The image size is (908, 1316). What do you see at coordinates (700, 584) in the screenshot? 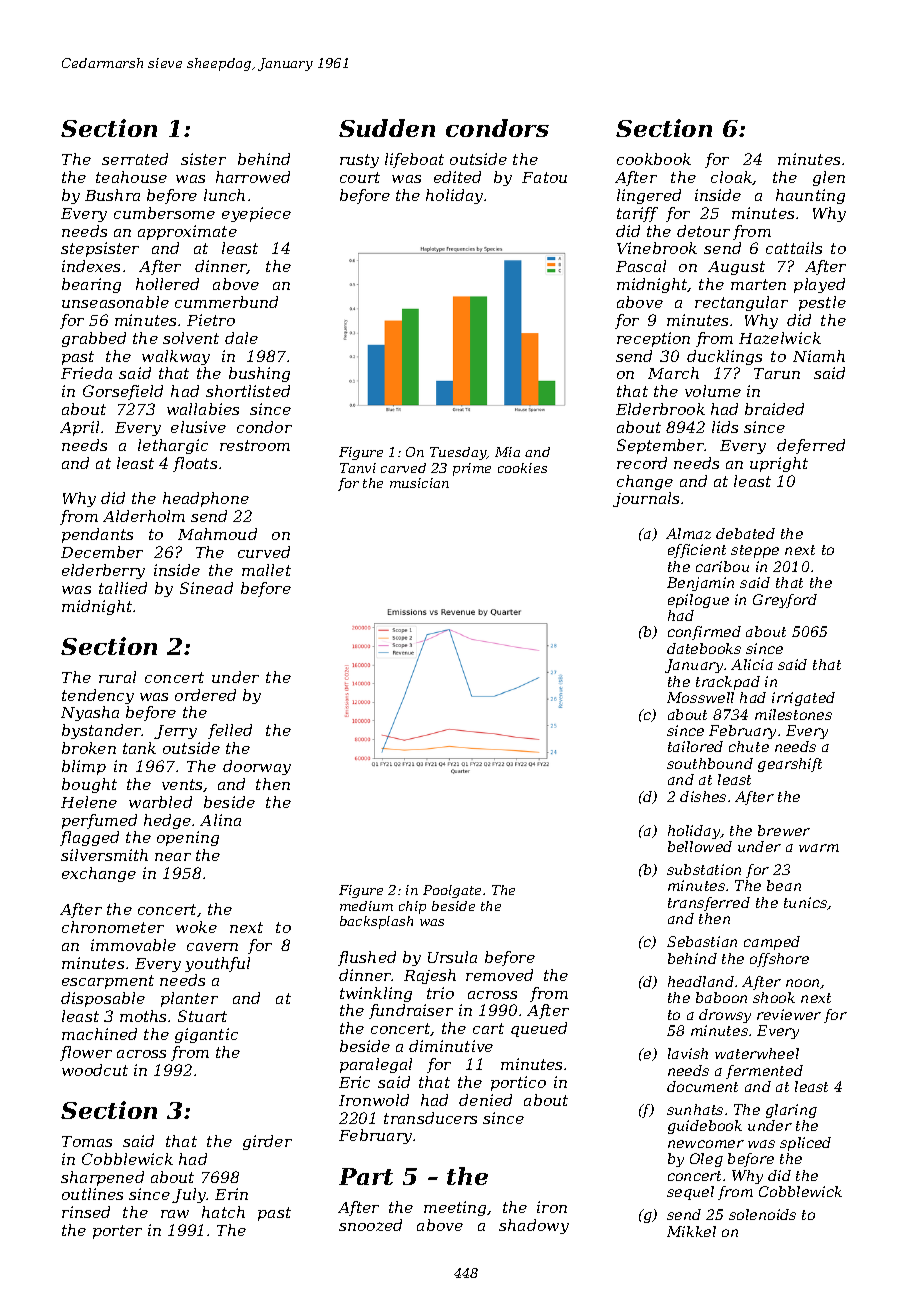
I see `Benjamin` at bounding box center [700, 584].
